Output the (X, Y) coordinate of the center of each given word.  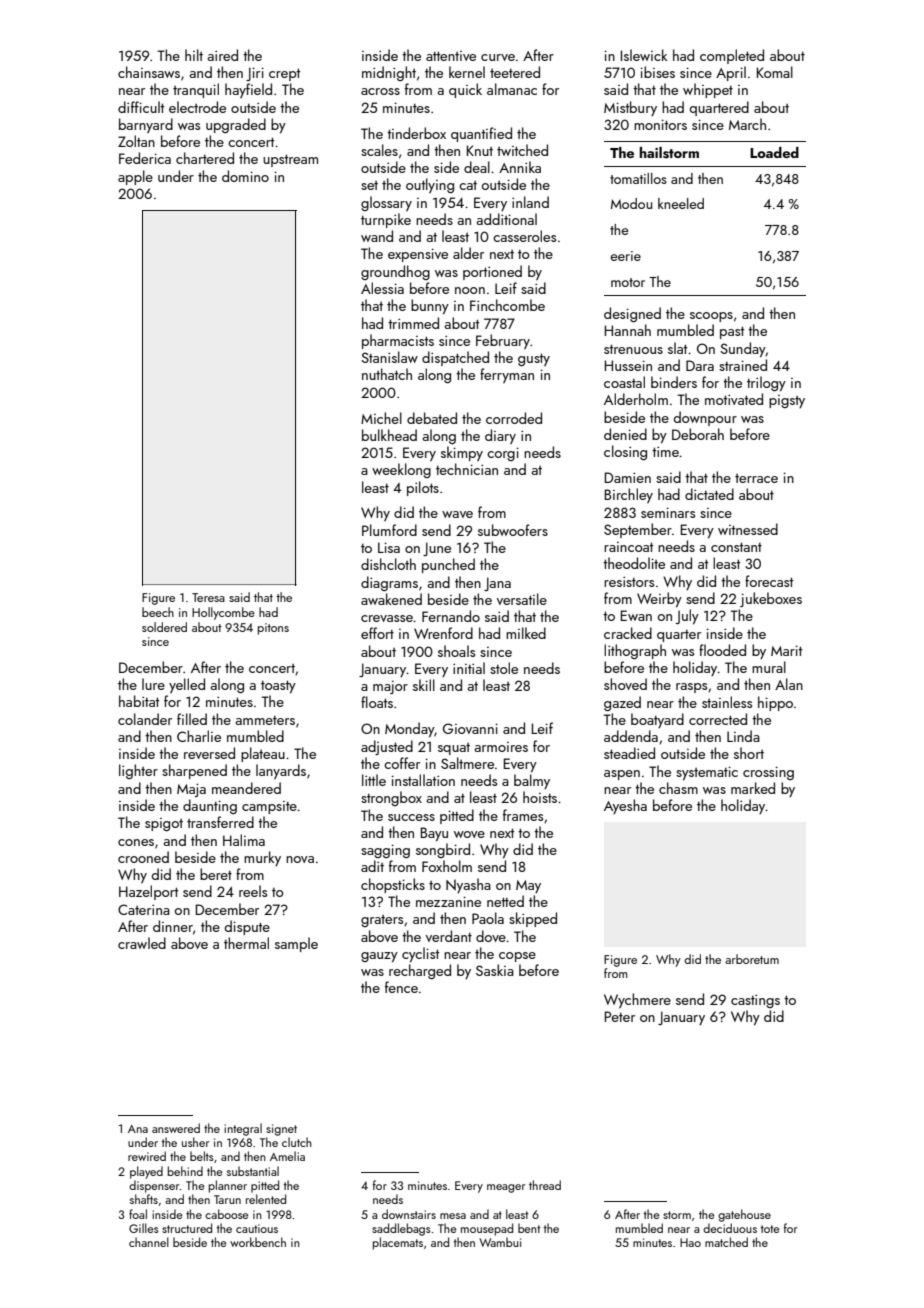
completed (732, 56)
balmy (532, 781)
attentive (451, 56)
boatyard (657, 720)
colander (145, 719)
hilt (194, 55)
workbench (258, 1242)
